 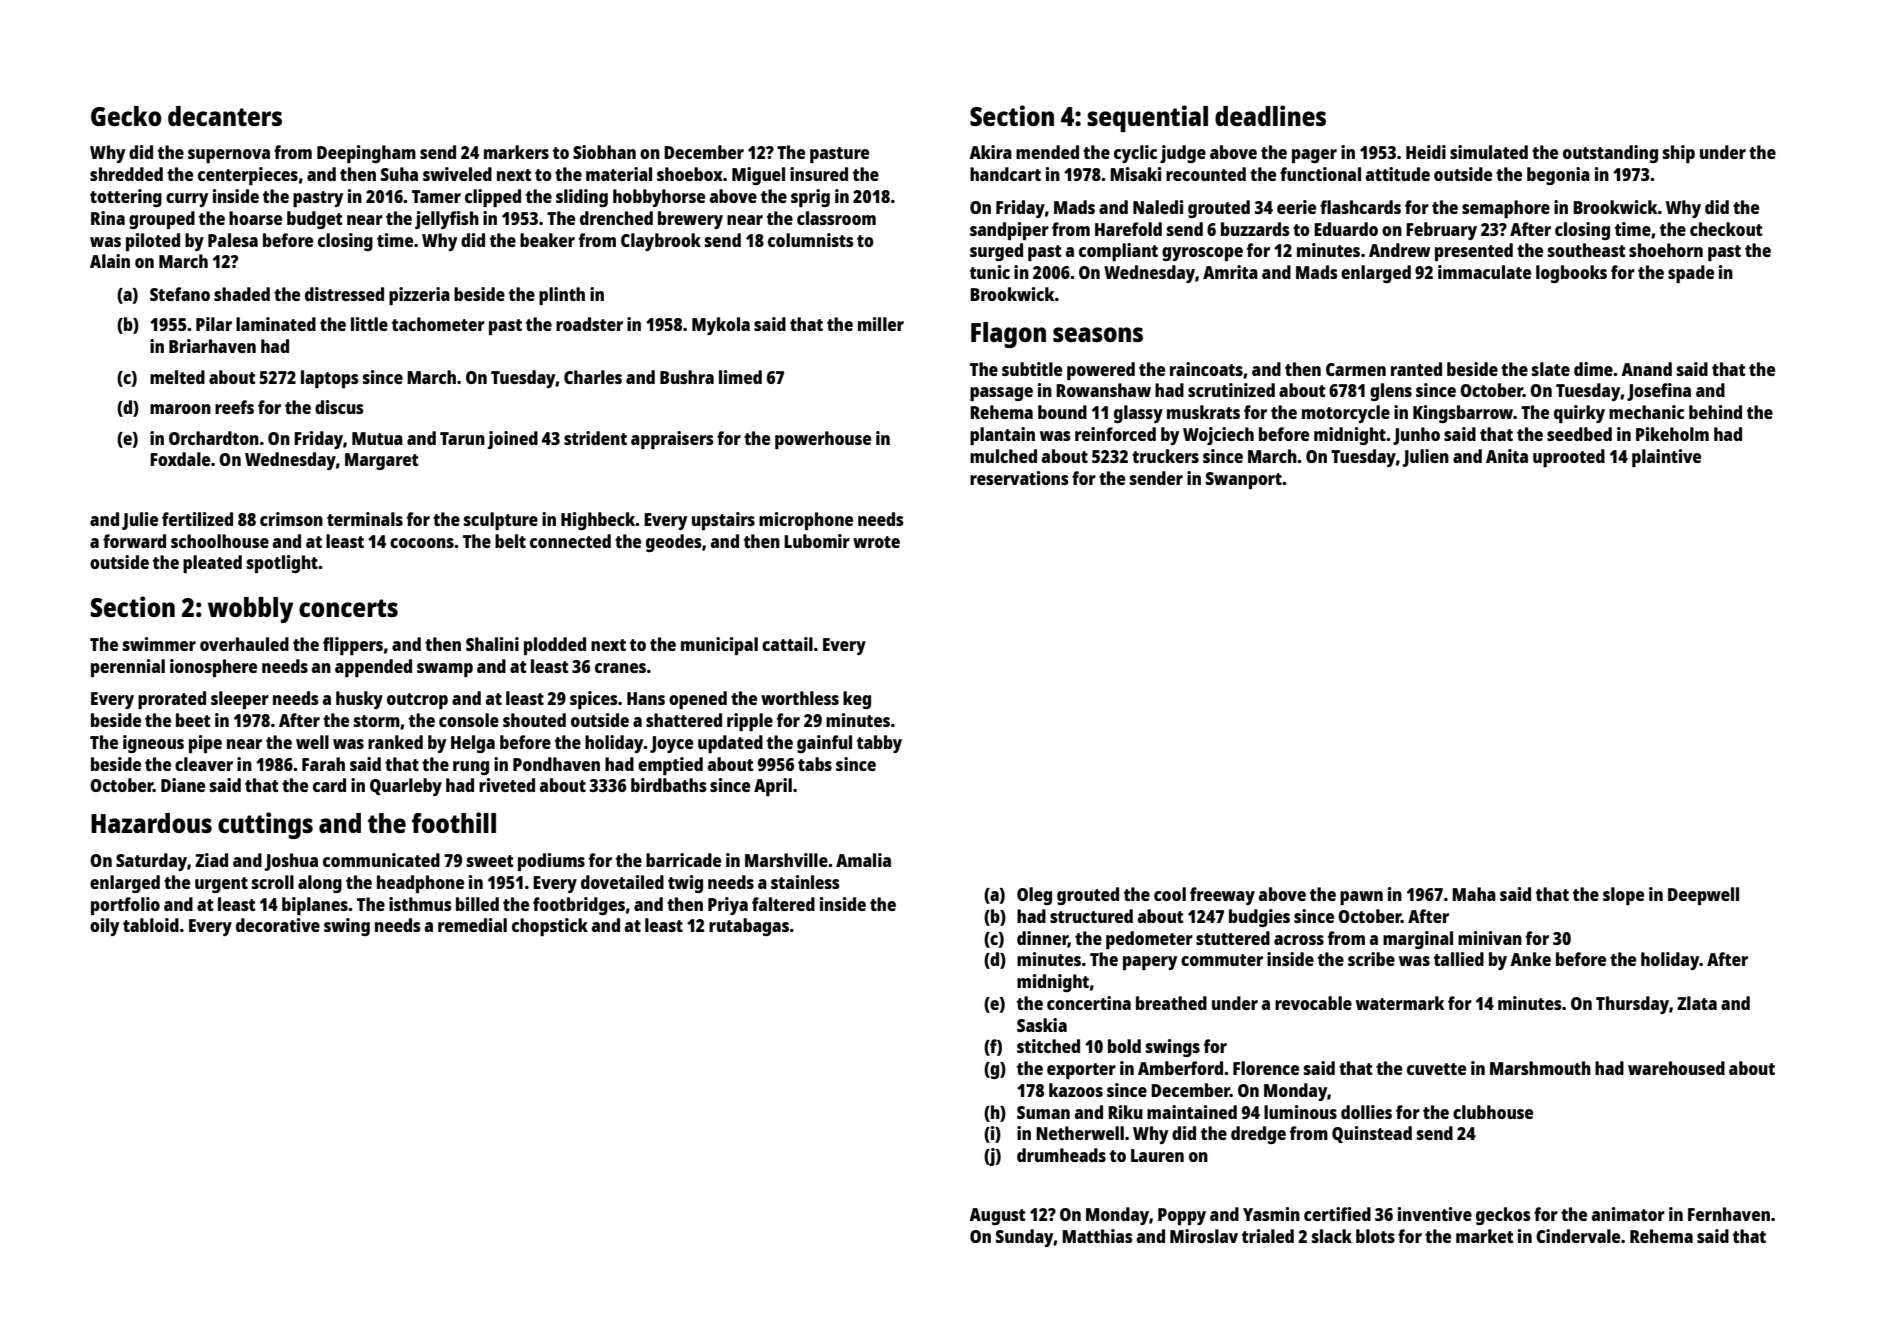 I want to click on Siobhan, so click(x=604, y=152).
